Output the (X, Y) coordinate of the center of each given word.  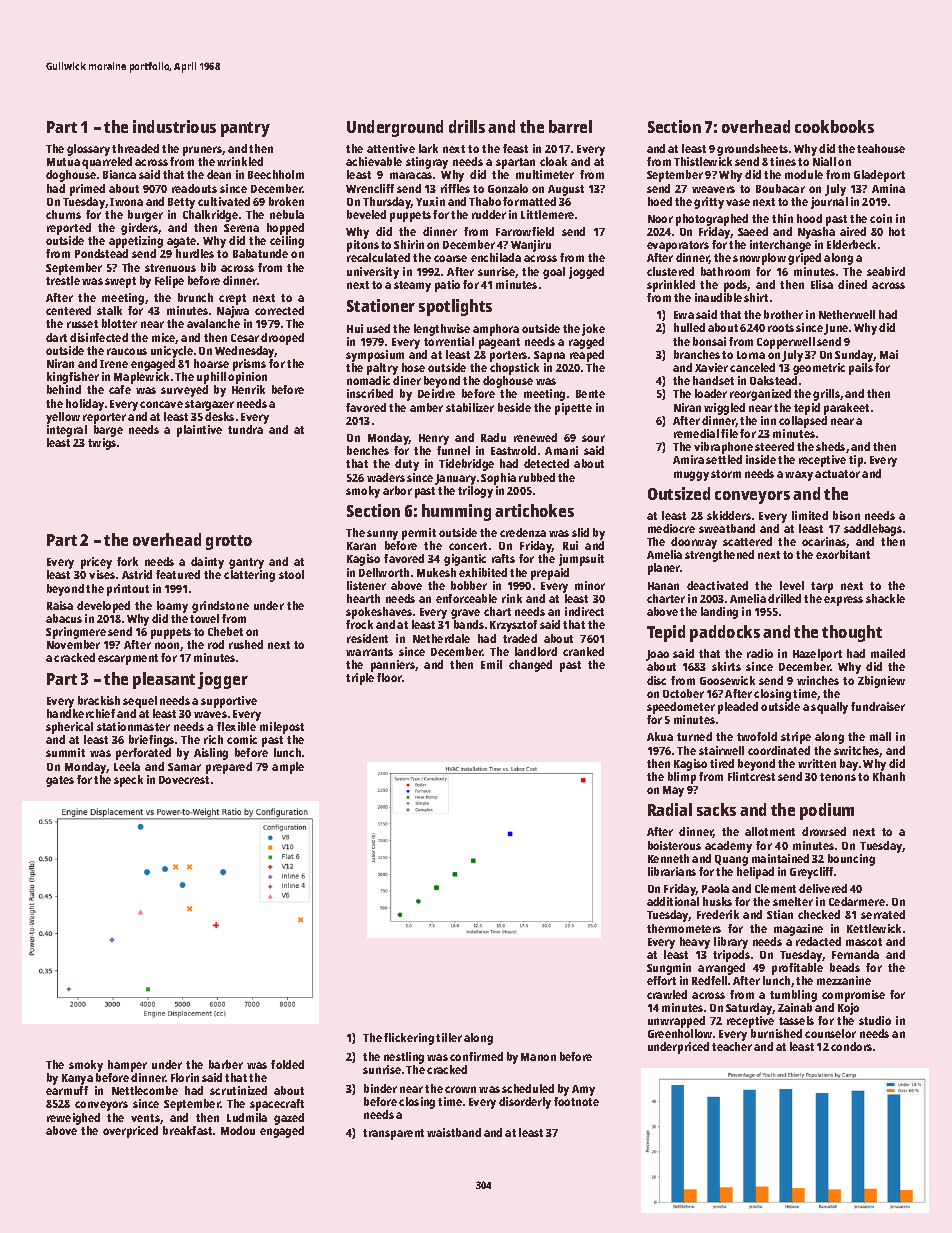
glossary (88, 150)
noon (167, 645)
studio (875, 1020)
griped (804, 259)
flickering (409, 1039)
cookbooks (834, 126)
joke (593, 330)
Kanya (77, 1079)
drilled (784, 598)
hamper (127, 1066)
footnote (576, 1101)
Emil (491, 664)
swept (120, 282)
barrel (570, 126)
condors (851, 1046)
